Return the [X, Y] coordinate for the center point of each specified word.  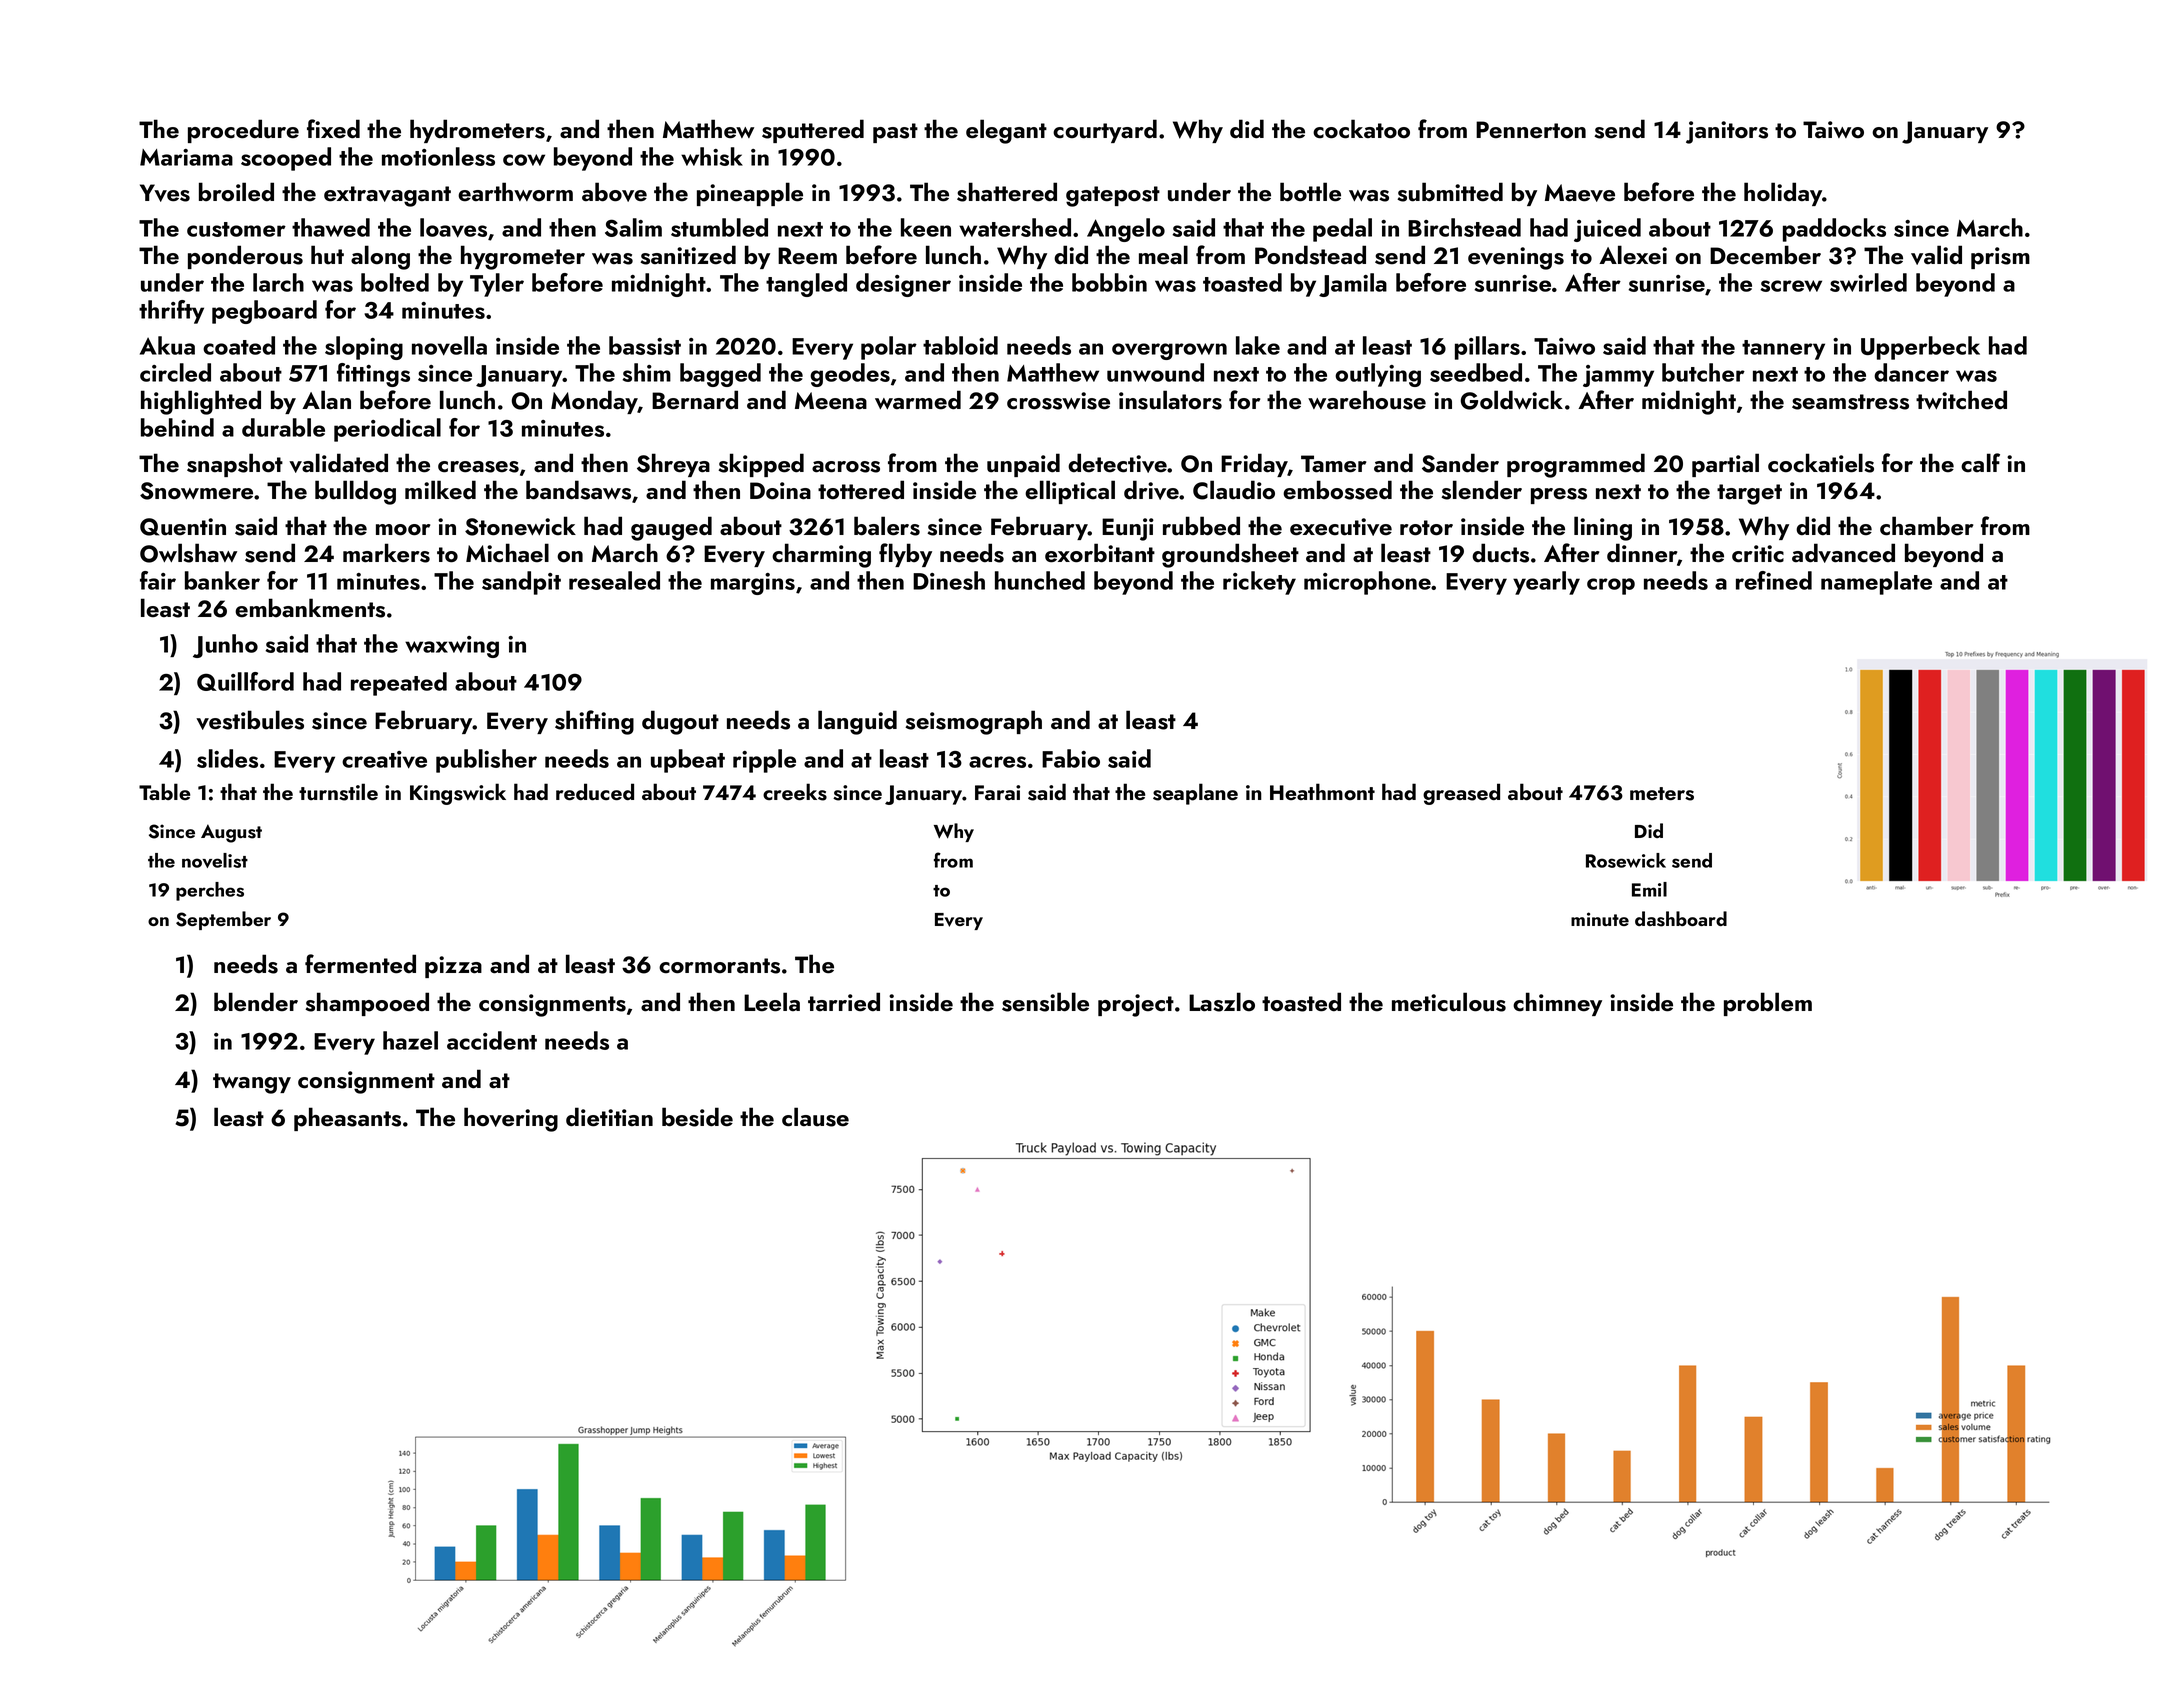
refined [1774, 580]
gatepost [1113, 196]
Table [164, 791]
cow [524, 160]
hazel [410, 1040]
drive [1151, 490]
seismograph [973, 722]
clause [815, 1117]
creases [478, 467]
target [1749, 494]
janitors [1727, 132]
